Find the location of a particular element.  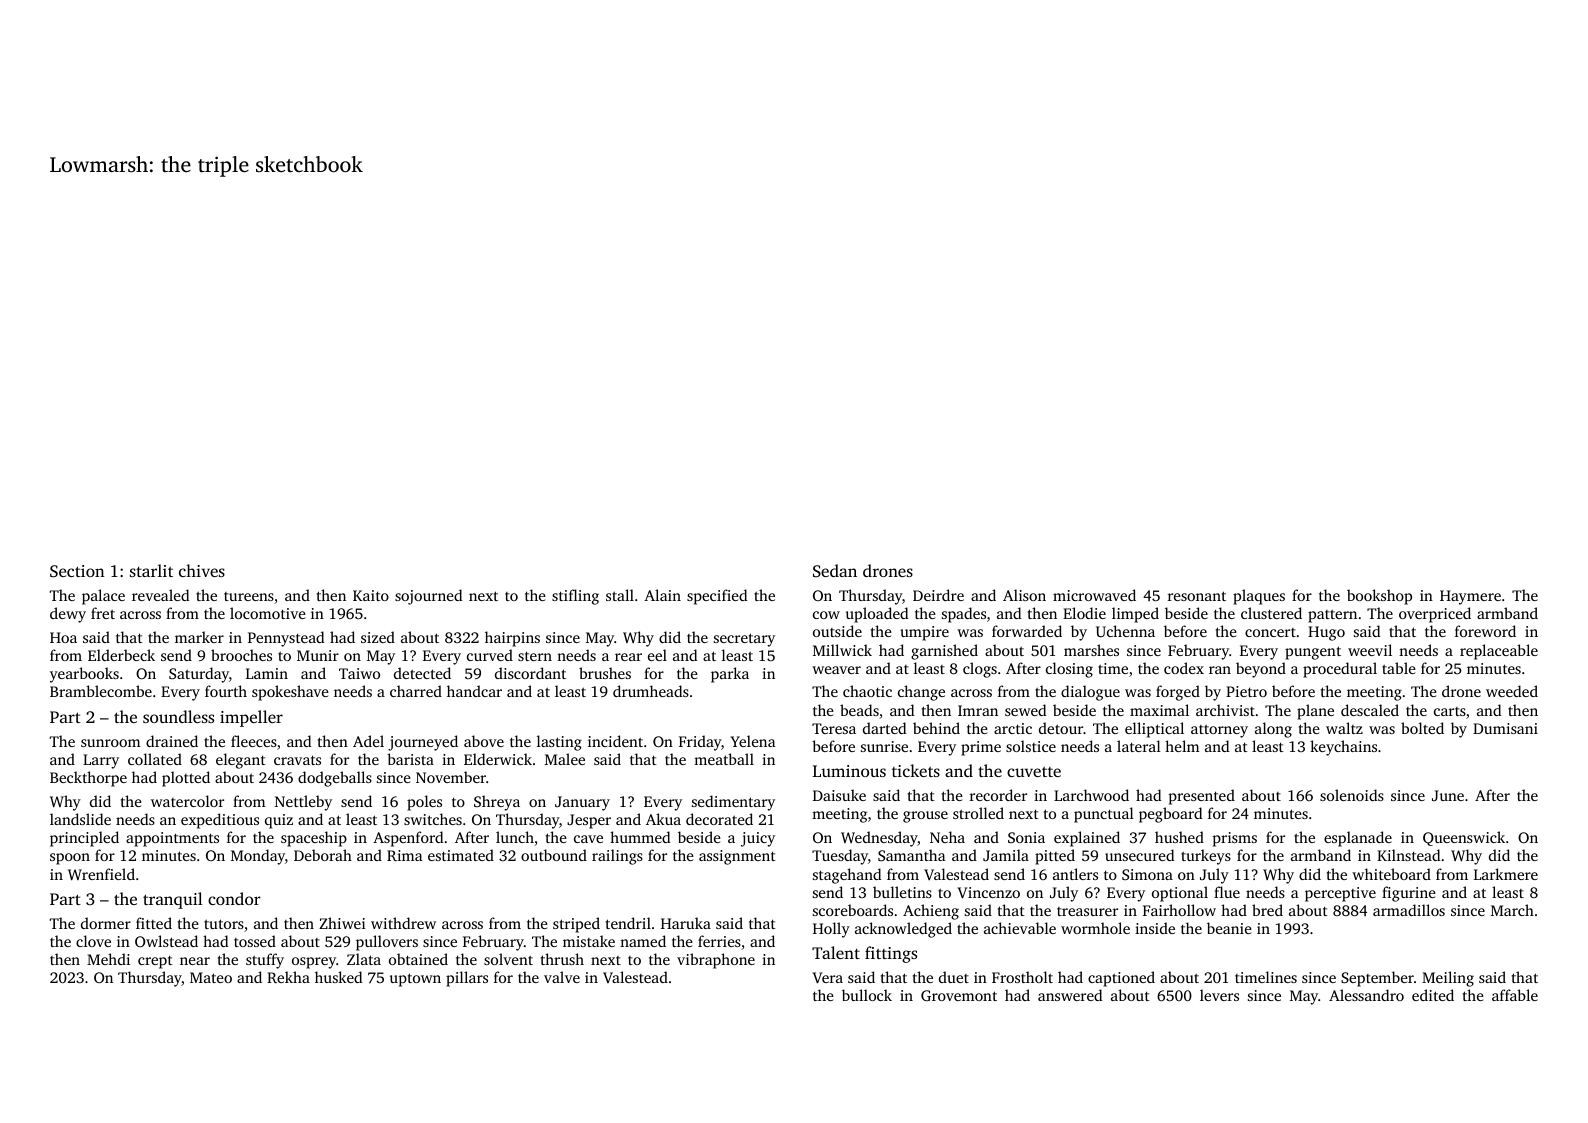

clustered is located at coordinates (1271, 613).
